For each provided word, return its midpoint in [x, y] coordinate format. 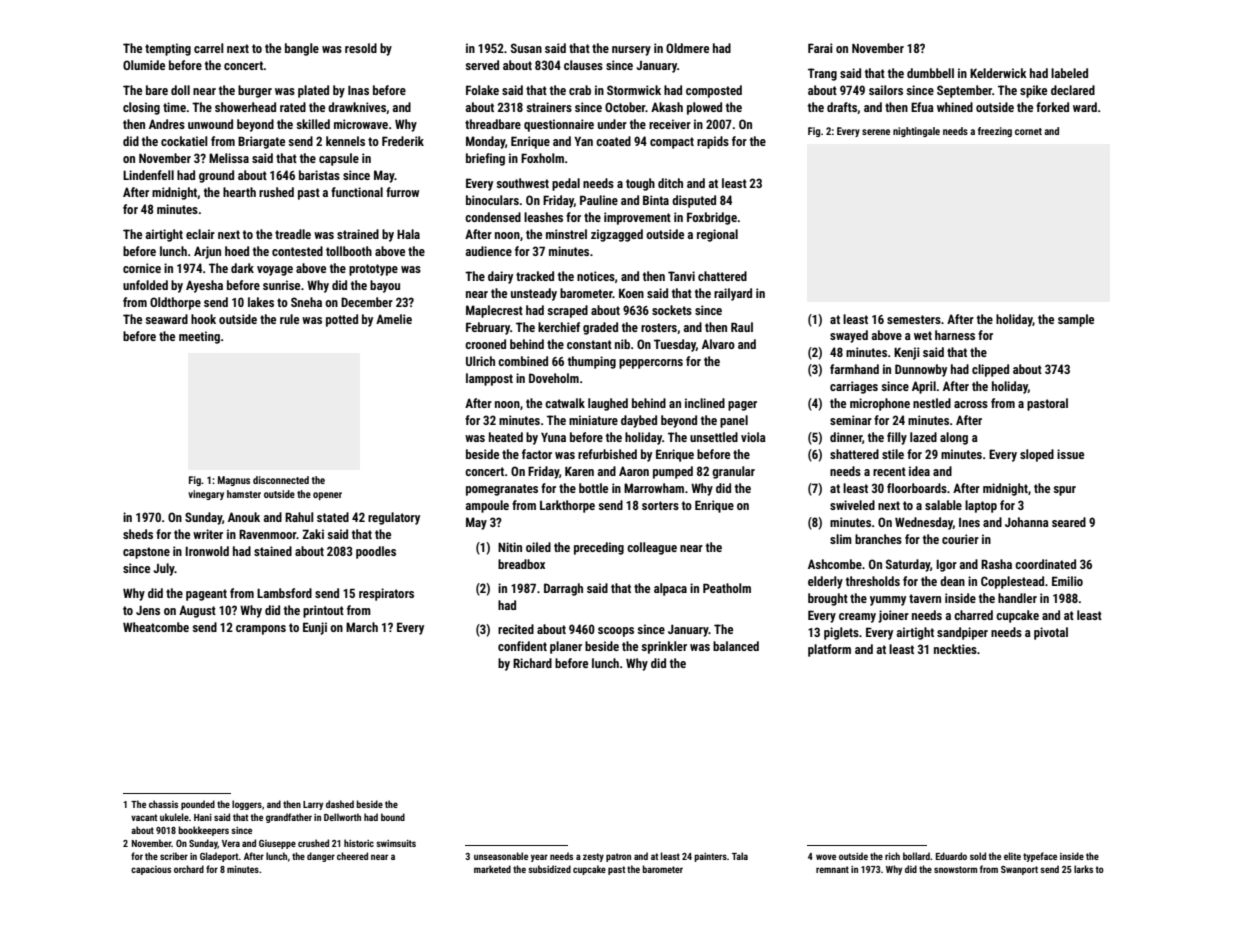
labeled [1069, 73]
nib [622, 344]
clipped [990, 370]
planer [566, 647]
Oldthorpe [175, 303]
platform [829, 650]
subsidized [549, 869]
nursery [631, 51]
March [362, 627]
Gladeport [219, 857]
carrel [209, 48]
